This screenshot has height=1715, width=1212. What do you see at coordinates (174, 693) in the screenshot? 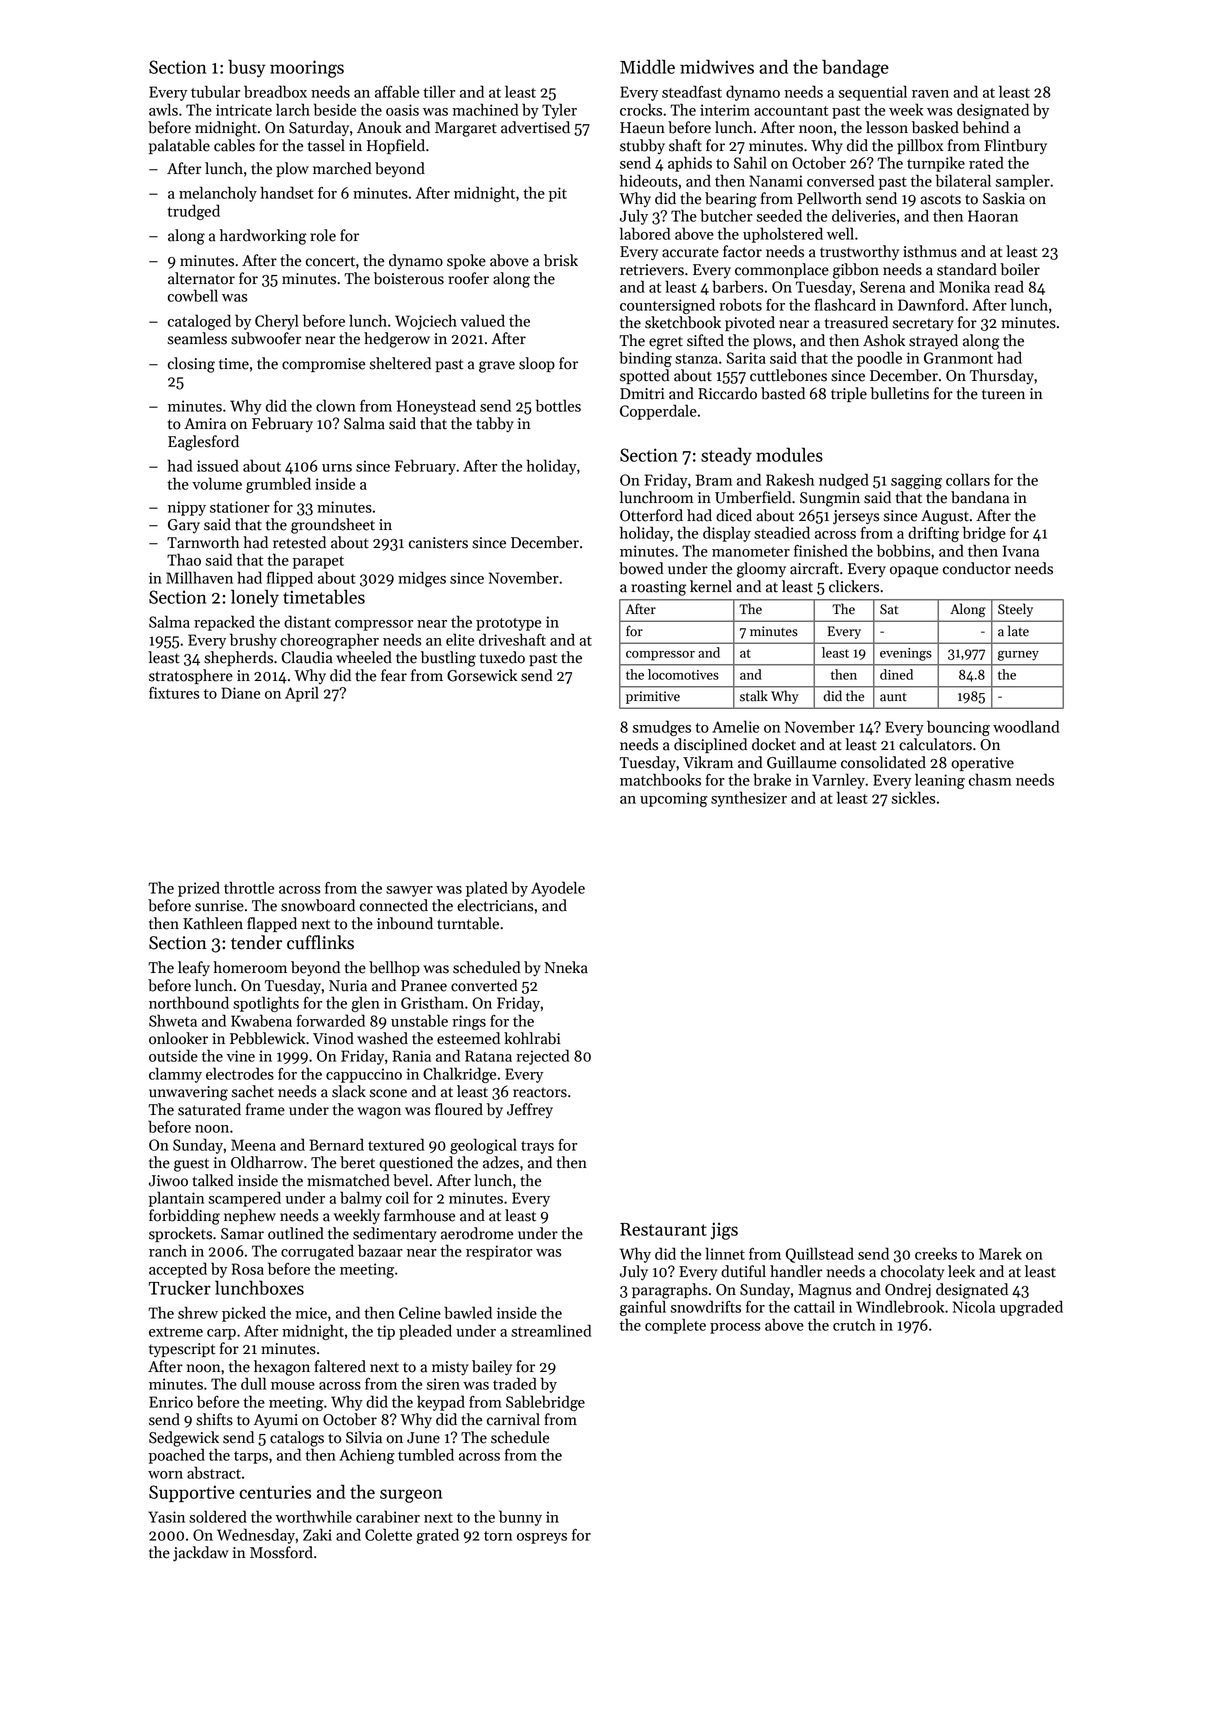
I see `fixtures` at bounding box center [174, 693].
